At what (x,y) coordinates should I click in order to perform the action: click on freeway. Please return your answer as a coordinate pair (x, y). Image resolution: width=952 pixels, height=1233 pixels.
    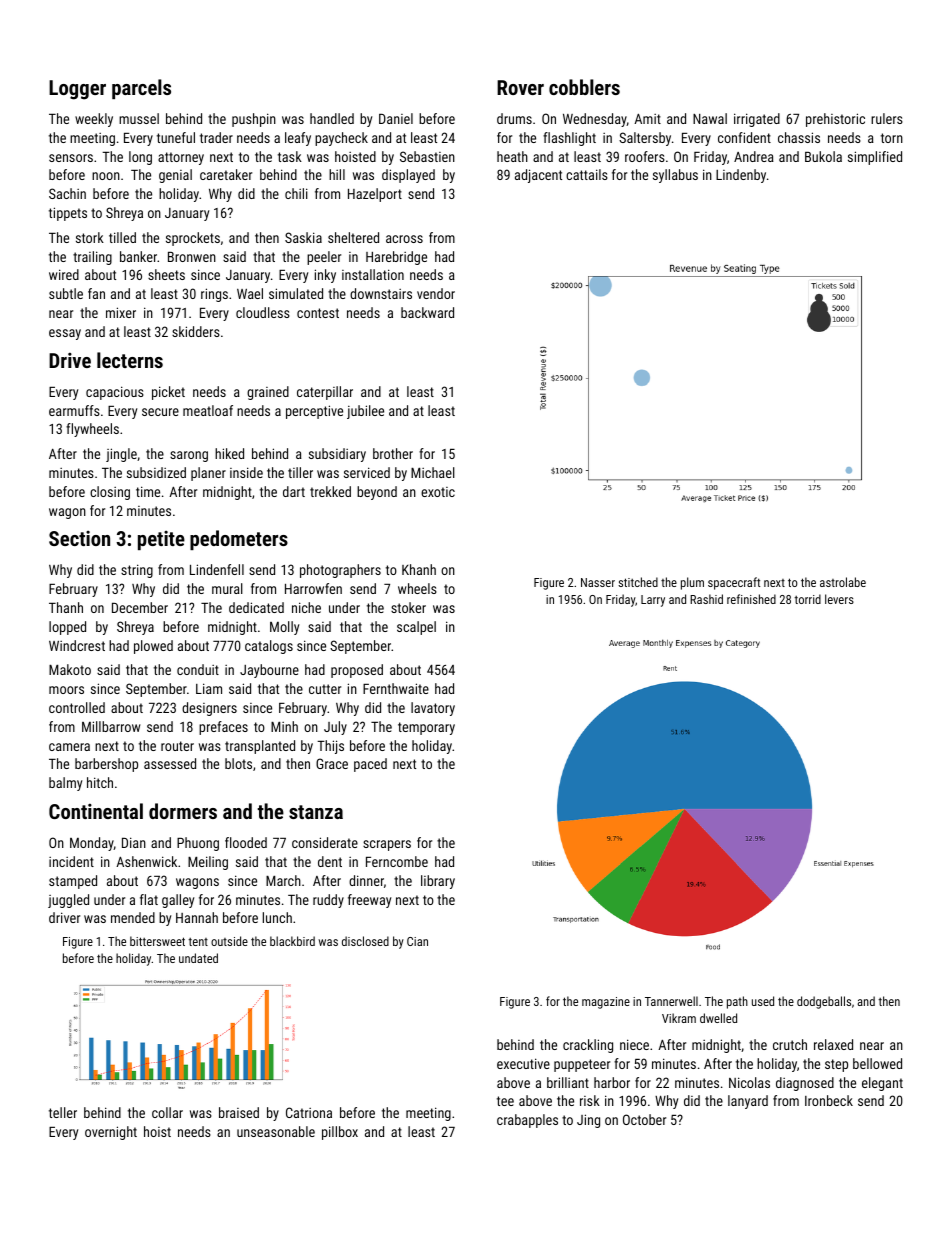
    Looking at the image, I should click on (369, 901).
